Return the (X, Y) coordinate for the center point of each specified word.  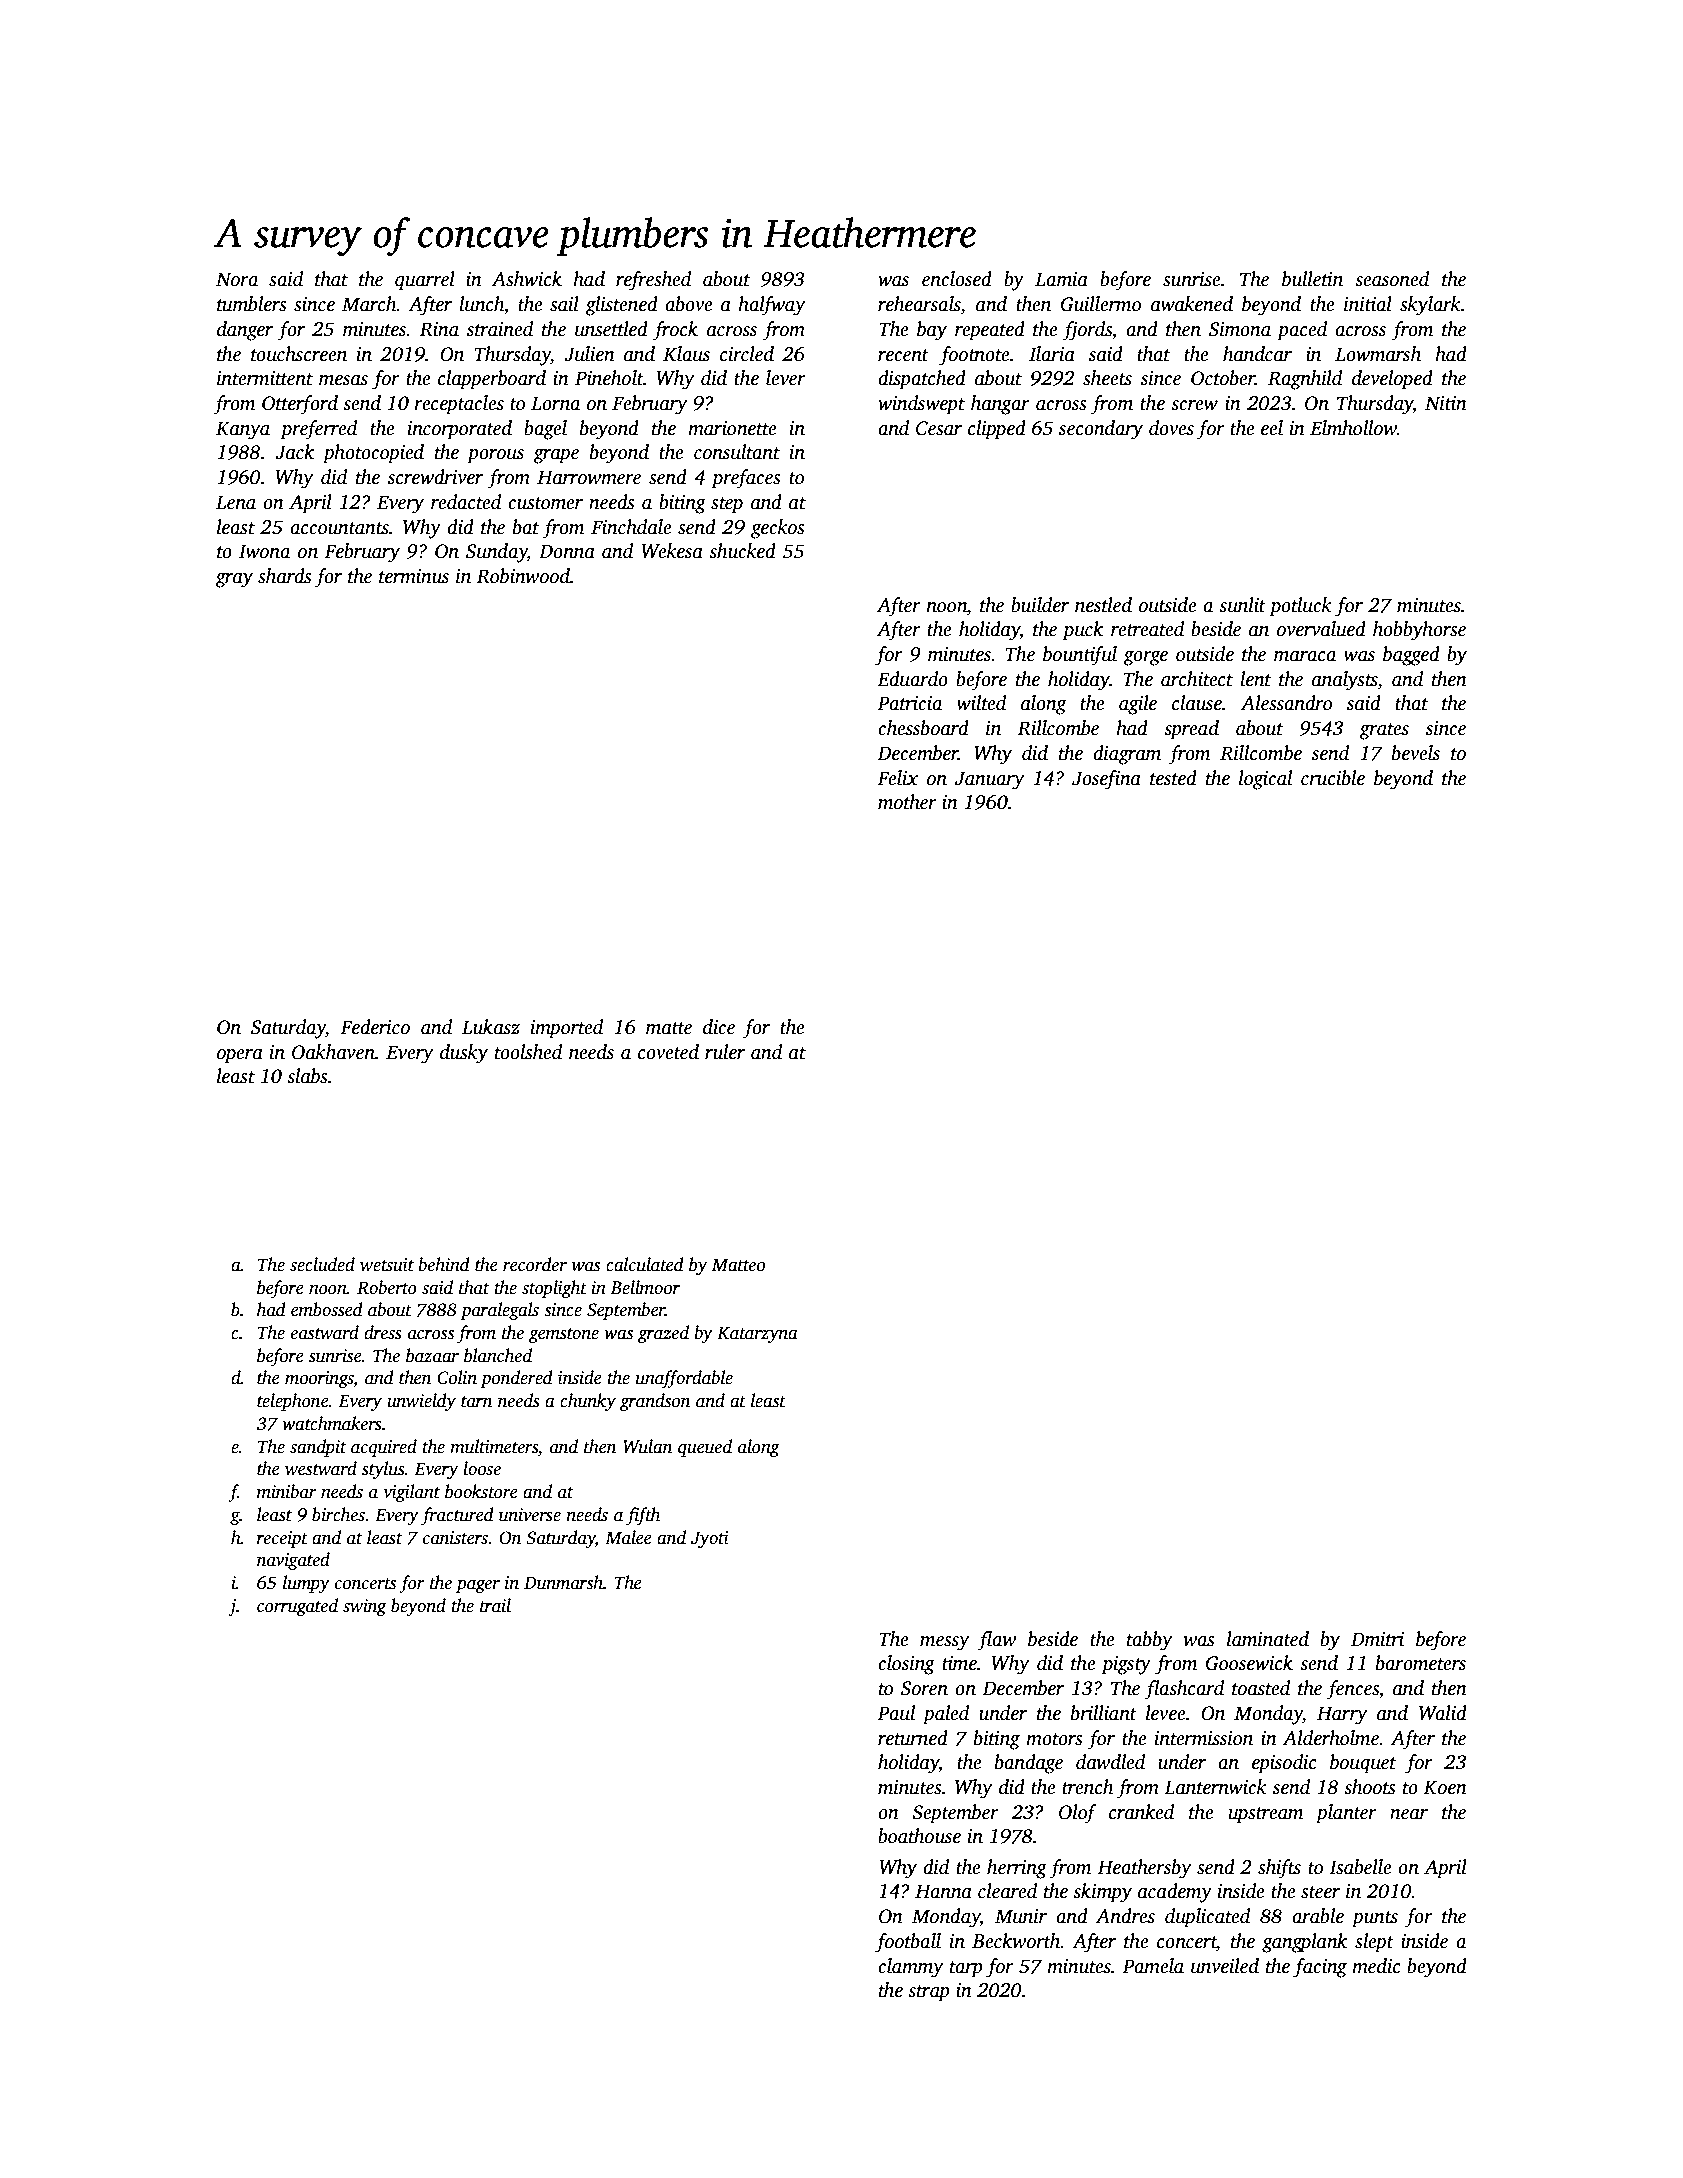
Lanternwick (1215, 1787)
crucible (1333, 778)
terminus (414, 576)
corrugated (297, 1607)
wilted (981, 703)
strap (929, 1993)
